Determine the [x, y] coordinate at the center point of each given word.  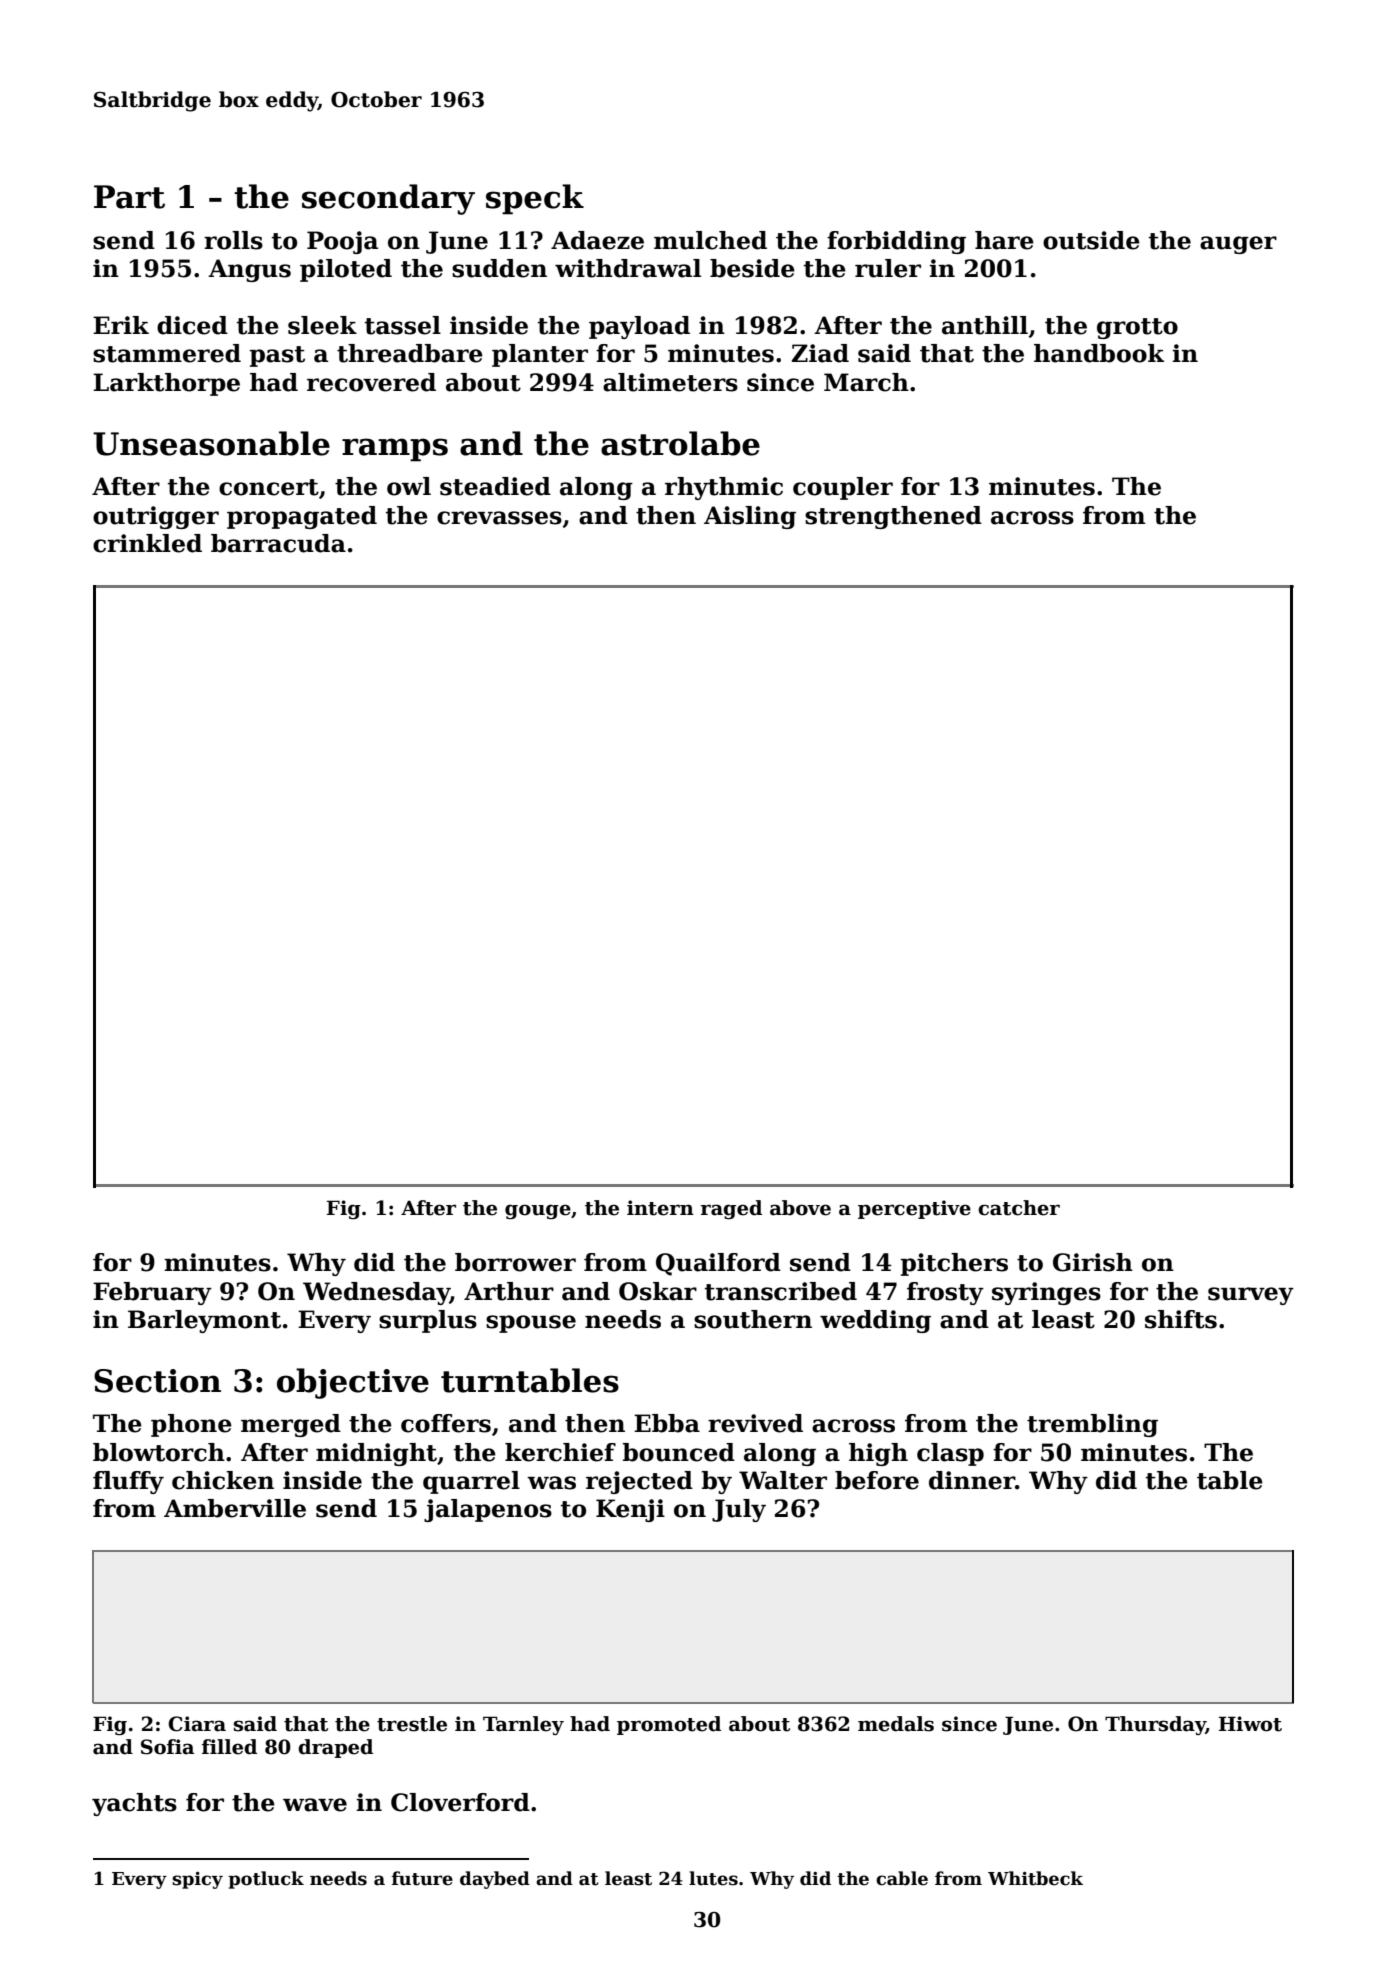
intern [660, 1208]
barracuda [278, 543]
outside [1091, 240]
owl [409, 486]
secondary [388, 199]
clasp [950, 1454]
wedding [875, 1321]
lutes [713, 1878]
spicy [197, 1880]
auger [1238, 245]
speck [535, 199]
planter [540, 355]
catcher [1019, 1208]
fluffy [128, 1482]
